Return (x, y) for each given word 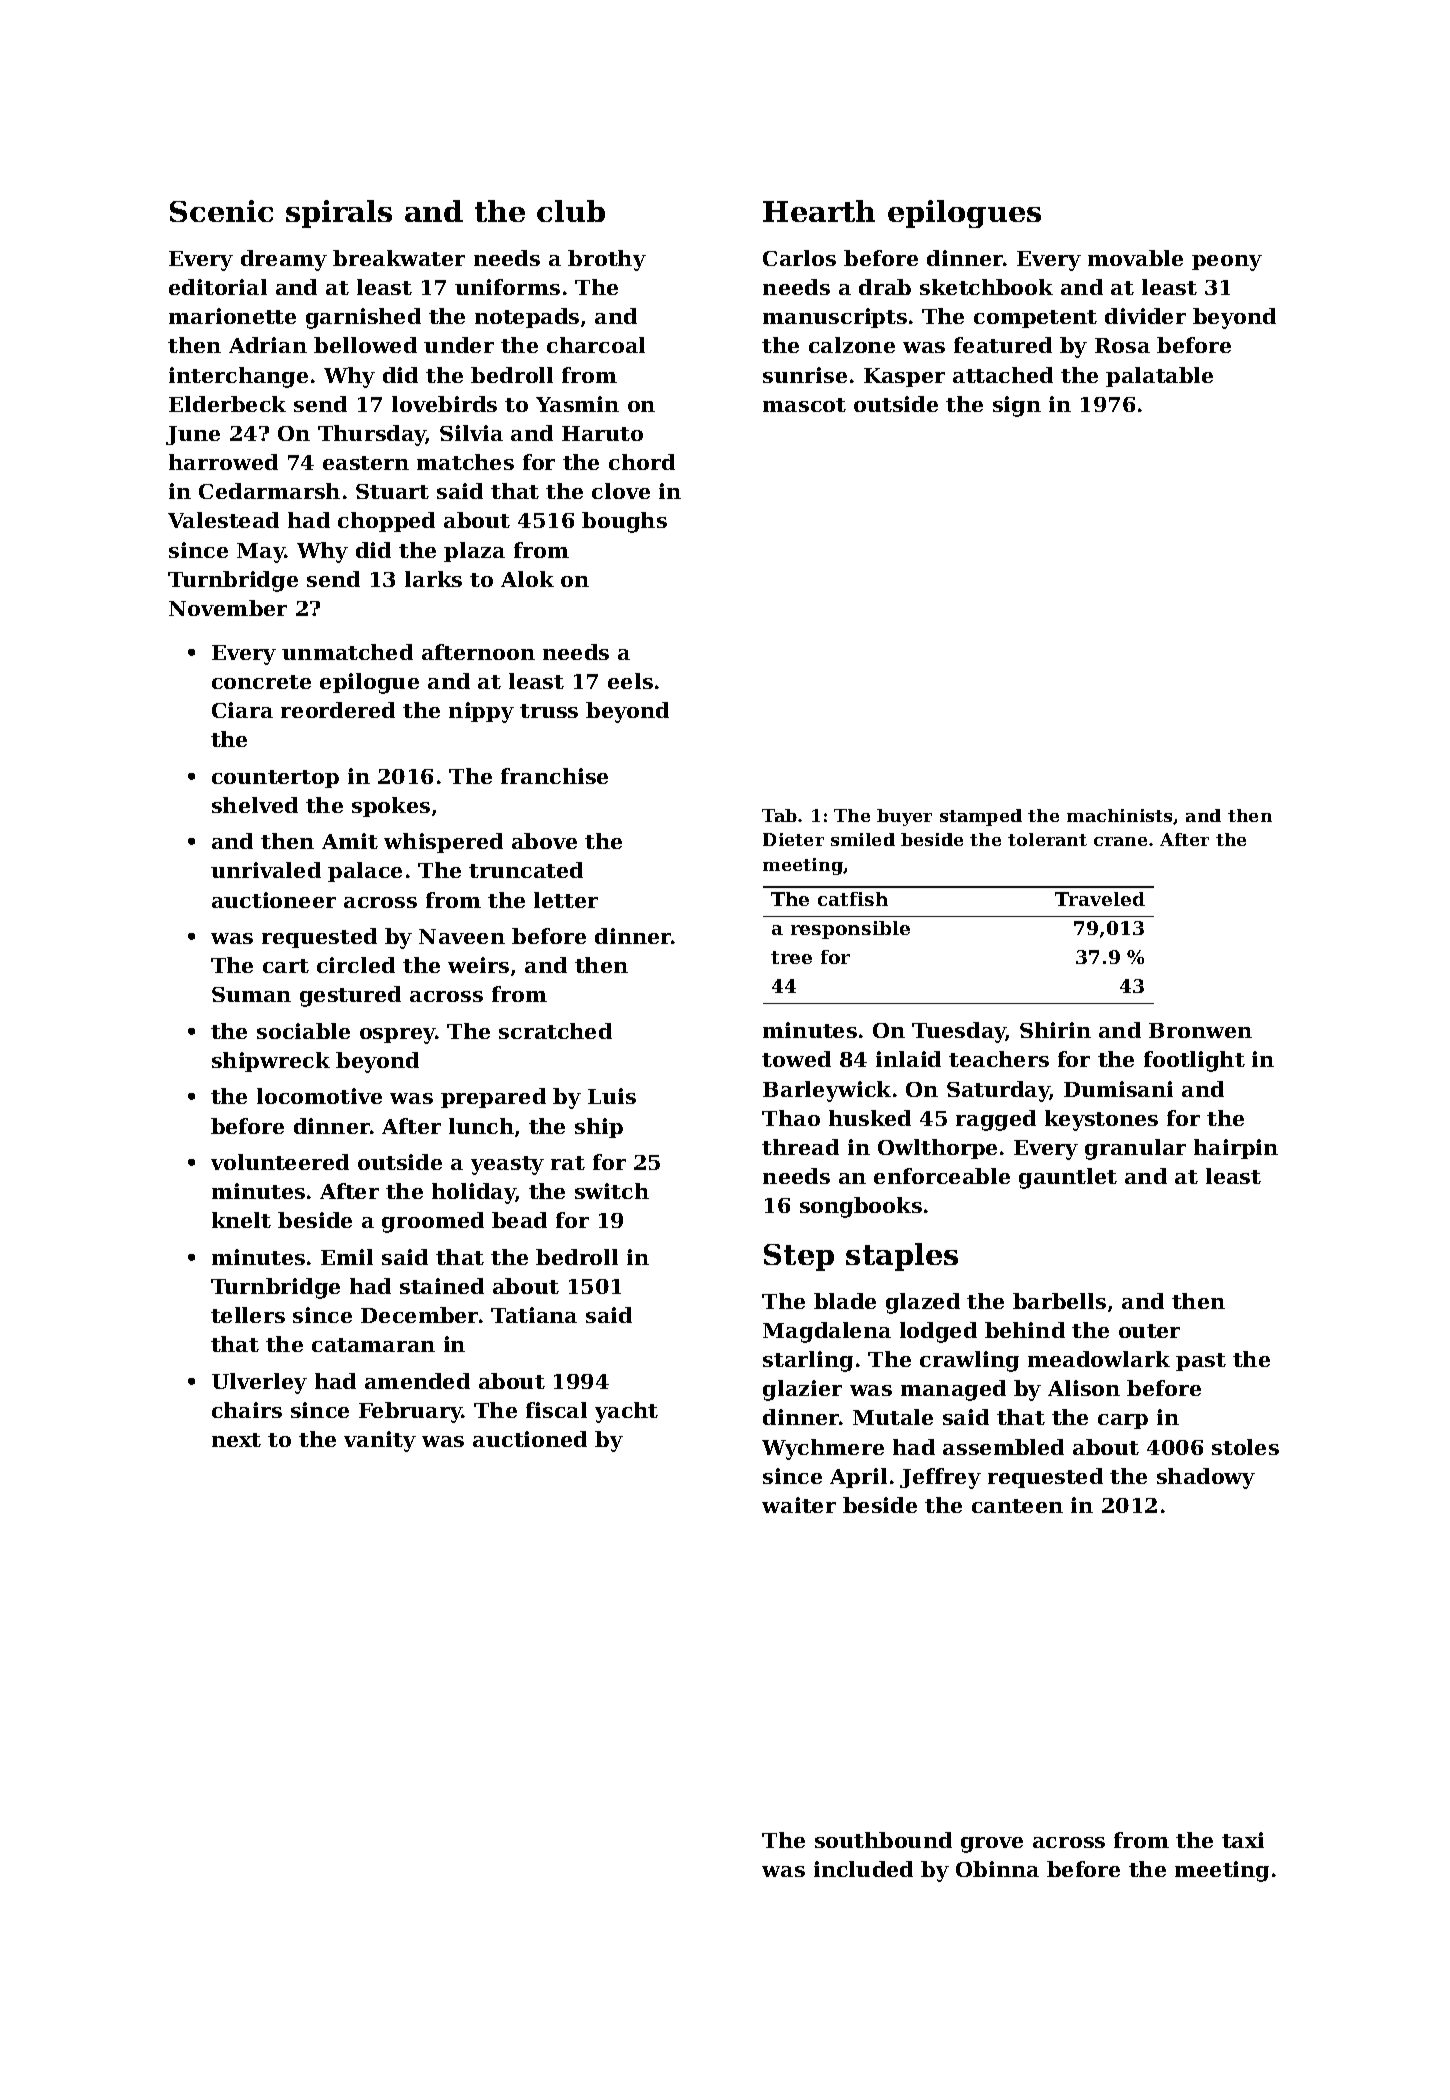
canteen (1017, 1506)
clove (621, 491)
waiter (799, 1505)
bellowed (365, 345)
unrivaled (266, 870)
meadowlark (1099, 1359)
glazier (802, 1390)
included (863, 1869)
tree (791, 957)
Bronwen (1200, 1030)
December (419, 1315)
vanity (380, 1441)
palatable (1159, 377)
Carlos (799, 258)
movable (1135, 258)
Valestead (223, 520)
